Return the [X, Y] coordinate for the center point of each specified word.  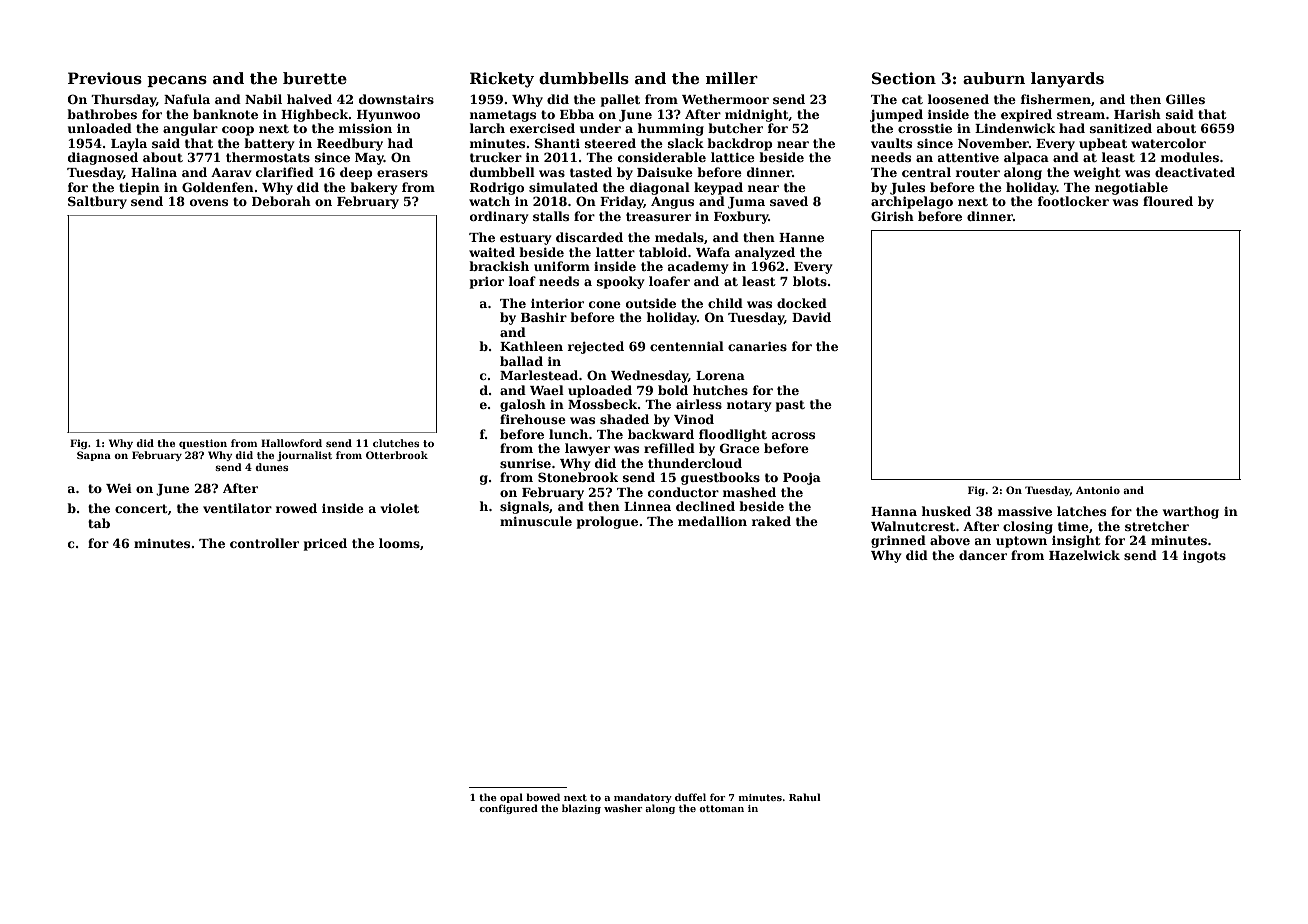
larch [487, 128]
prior [487, 283]
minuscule [536, 521]
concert [141, 508]
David [811, 317]
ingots [1204, 557]
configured [508, 809]
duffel [690, 797]
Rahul [805, 797]
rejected [596, 347]
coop [238, 131]
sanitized [1121, 128]
